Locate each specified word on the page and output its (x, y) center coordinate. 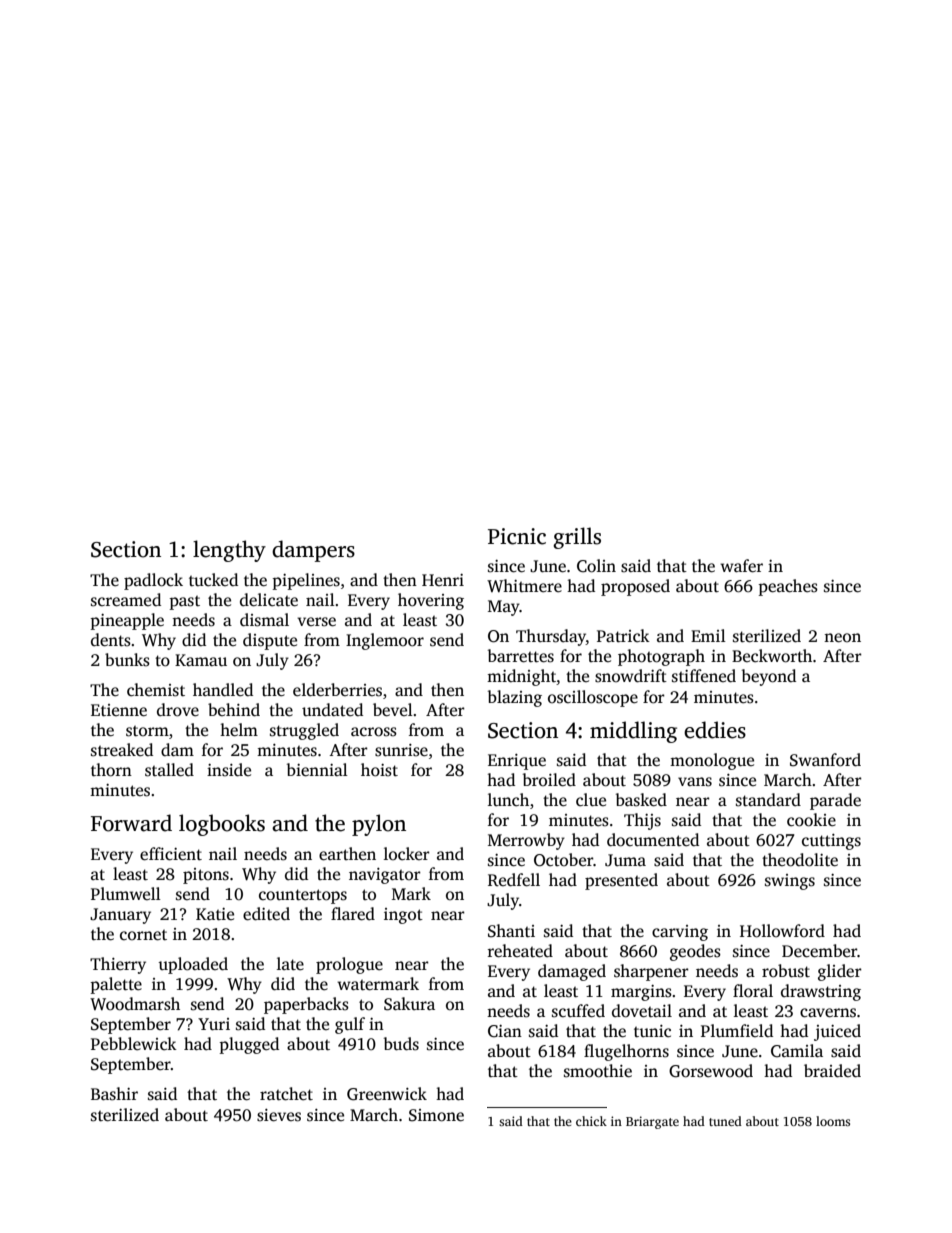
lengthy (229, 551)
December (820, 951)
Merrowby (526, 841)
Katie (215, 914)
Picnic (517, 536)
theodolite (800, 860)
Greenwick (387, 1094)
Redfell (514, 880)
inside (229, 770)
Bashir (114, 1094)
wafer (741, 566)
